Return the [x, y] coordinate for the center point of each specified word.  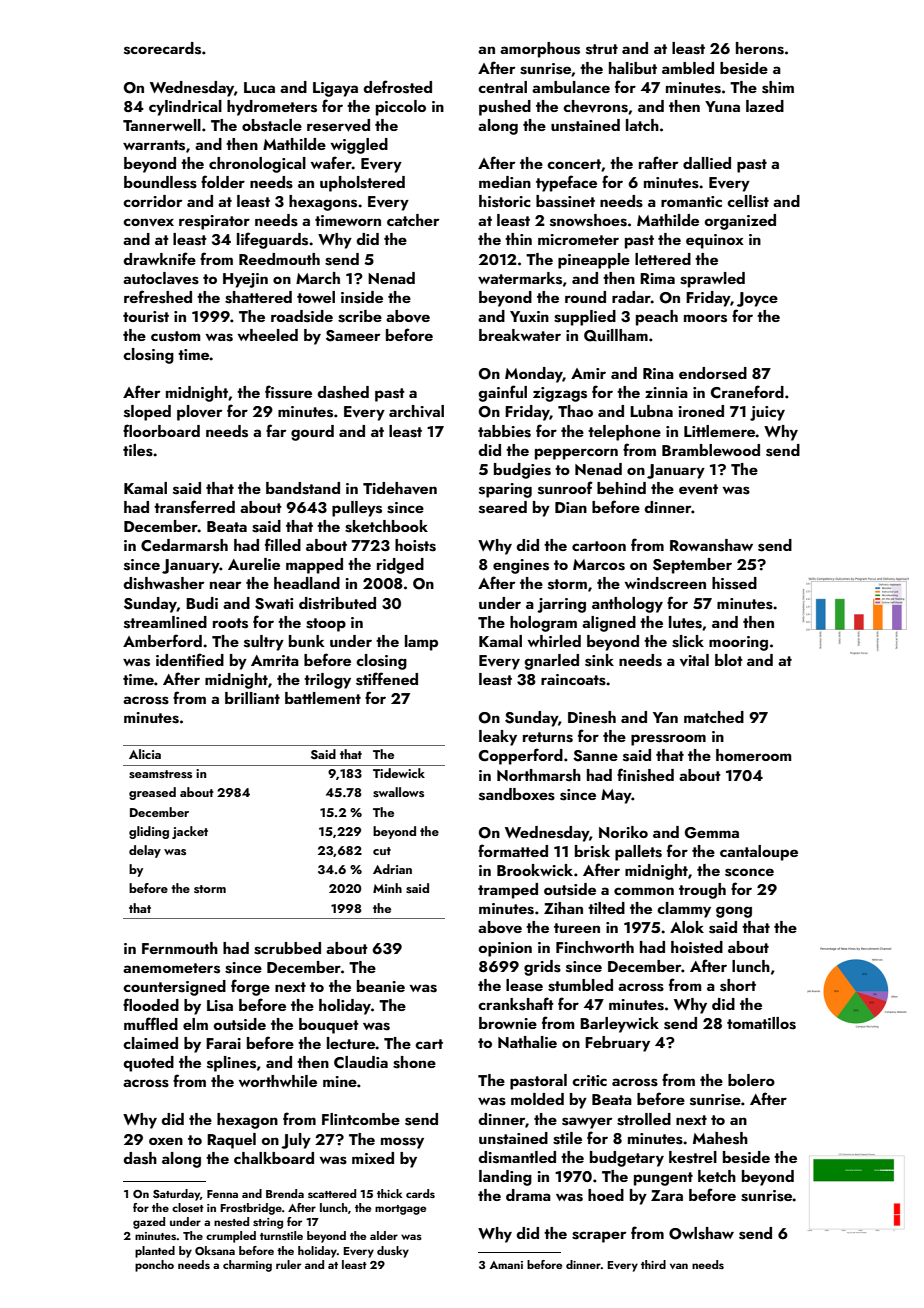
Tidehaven [400, 488]
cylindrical [185, 108]
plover [199, 413]
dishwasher [163, 583]
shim [778, 87]
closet [188, 1207]
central [502, 87]
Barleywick [619, 1025]
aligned [609, 624]
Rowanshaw [711, 545]
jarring [561, 605]
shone [414, 1062]
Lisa [220, 1006]
